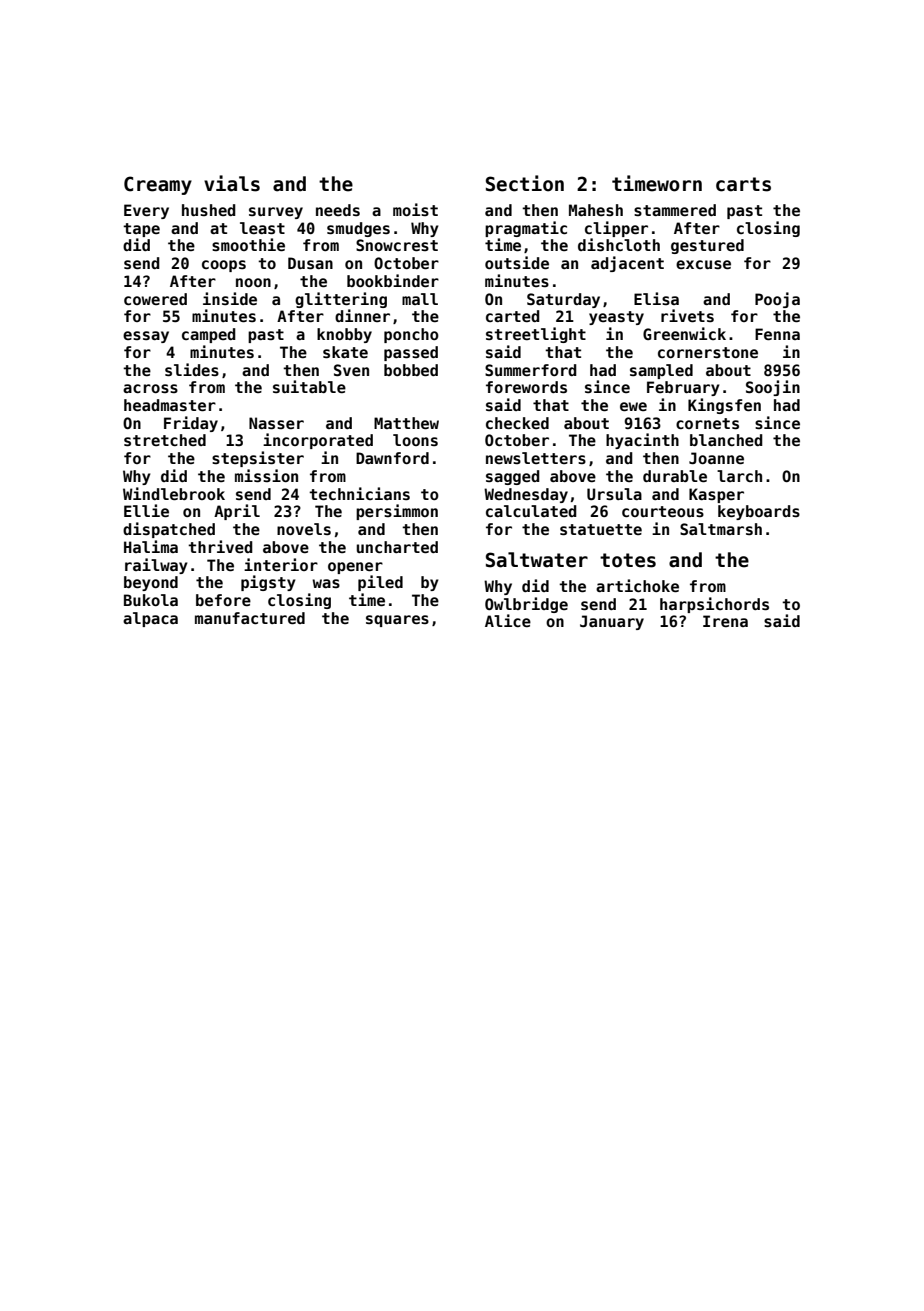 Image resolution: width=924 pixels, height=1311 pixels. What do you see at coordinates (397, 621) in the screenshot?
I see `squares` at bounding box center [397, 621].
